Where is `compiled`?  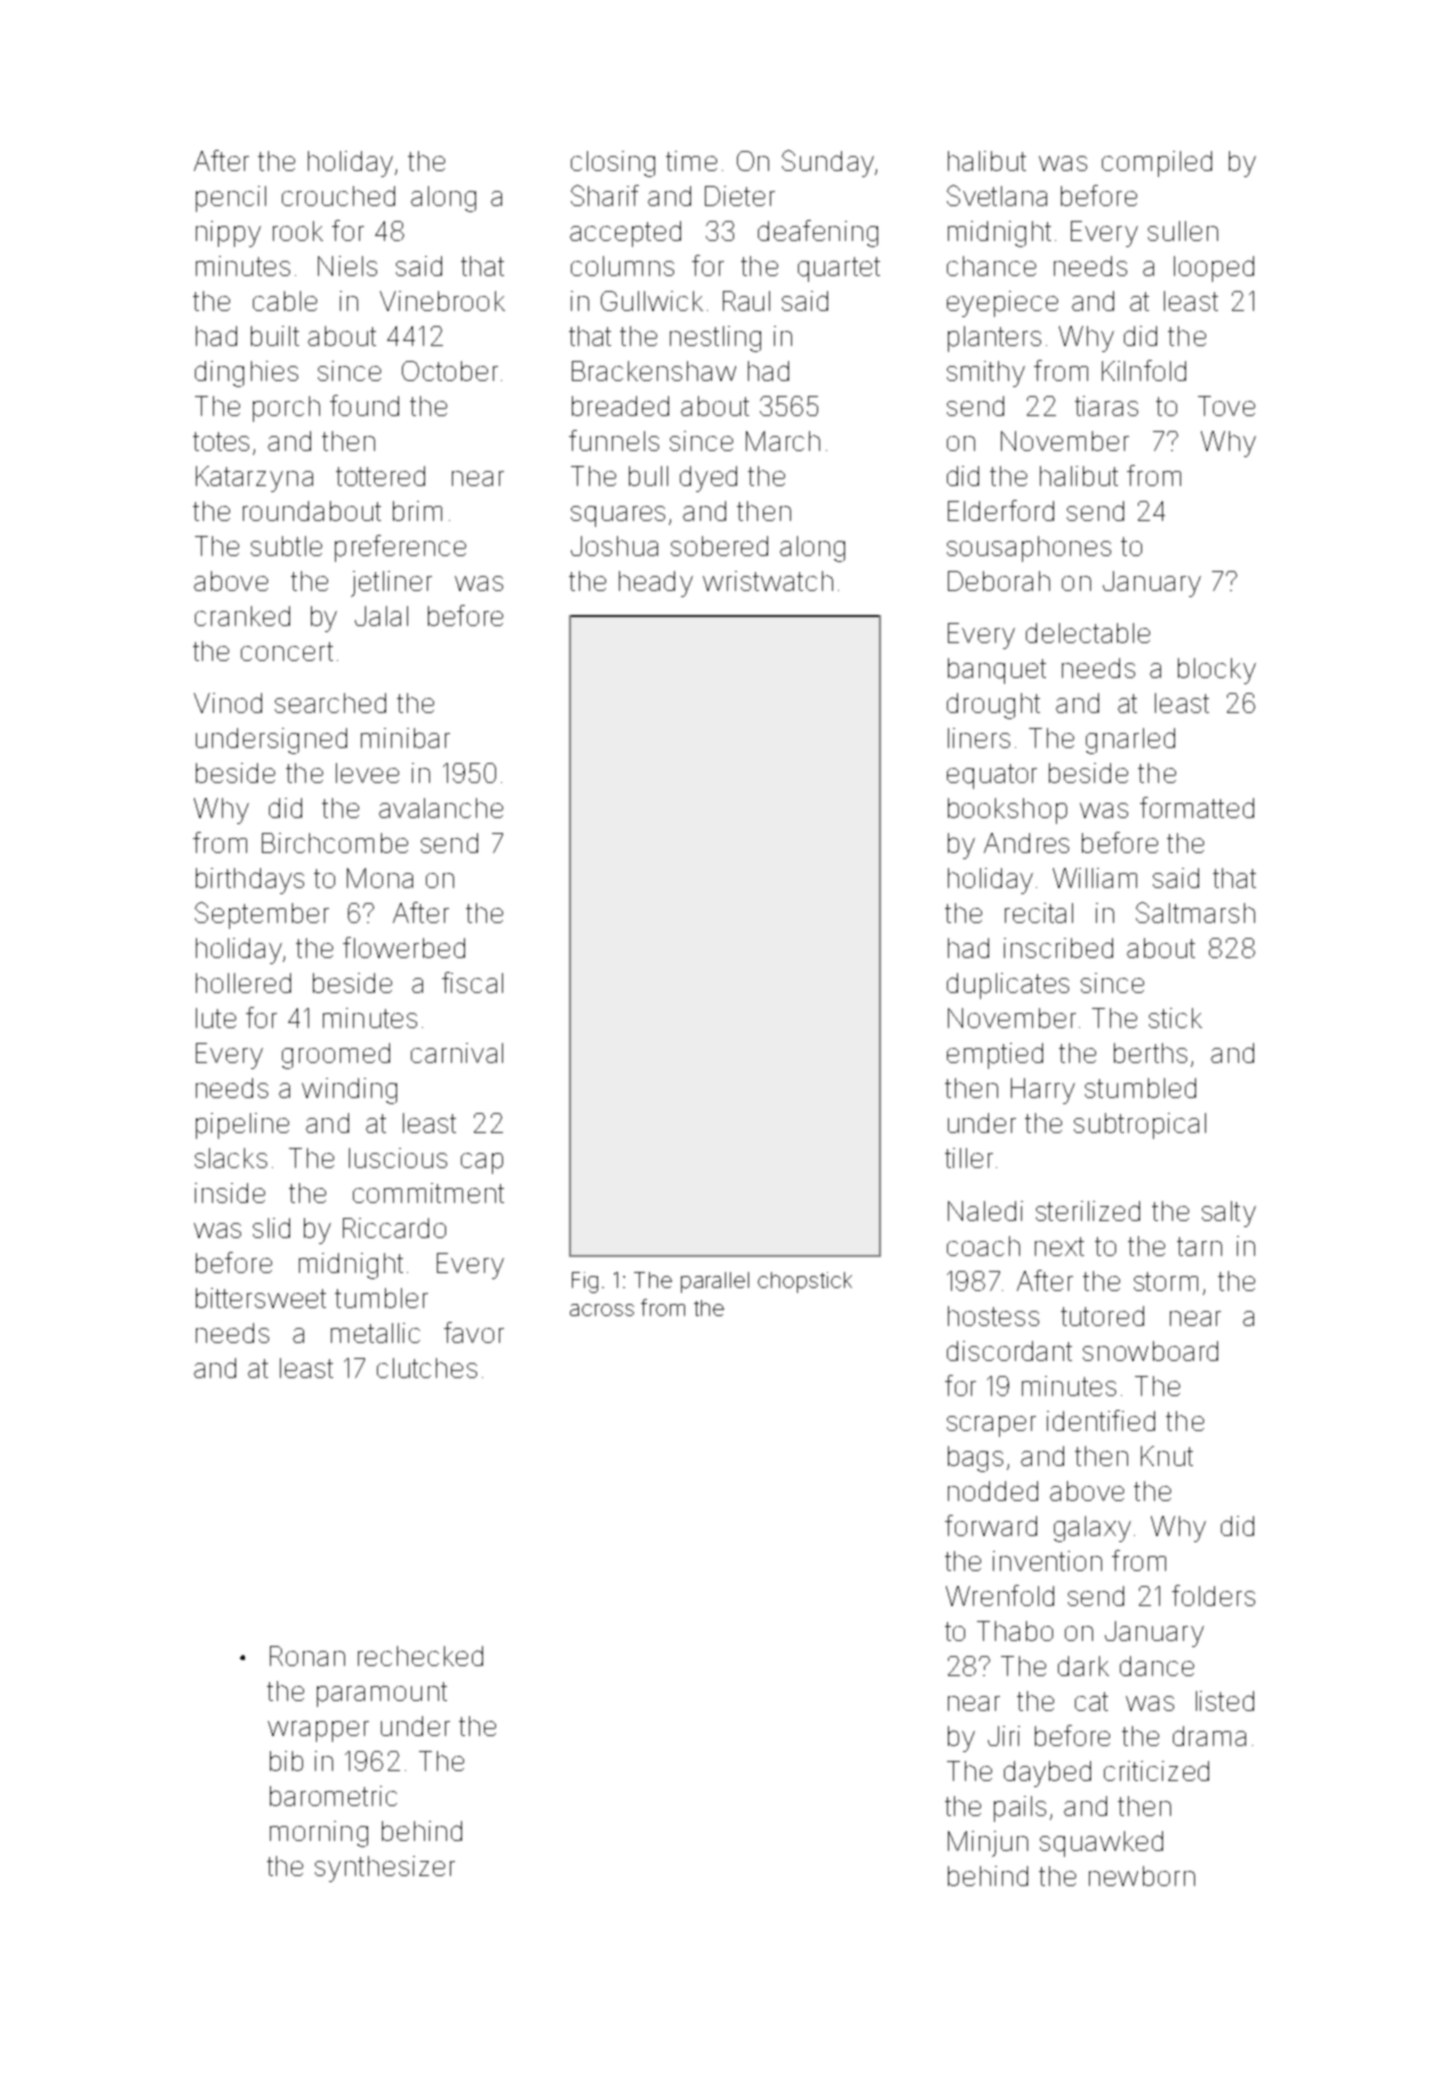
compiled is located at coordinates (1157, 164).
